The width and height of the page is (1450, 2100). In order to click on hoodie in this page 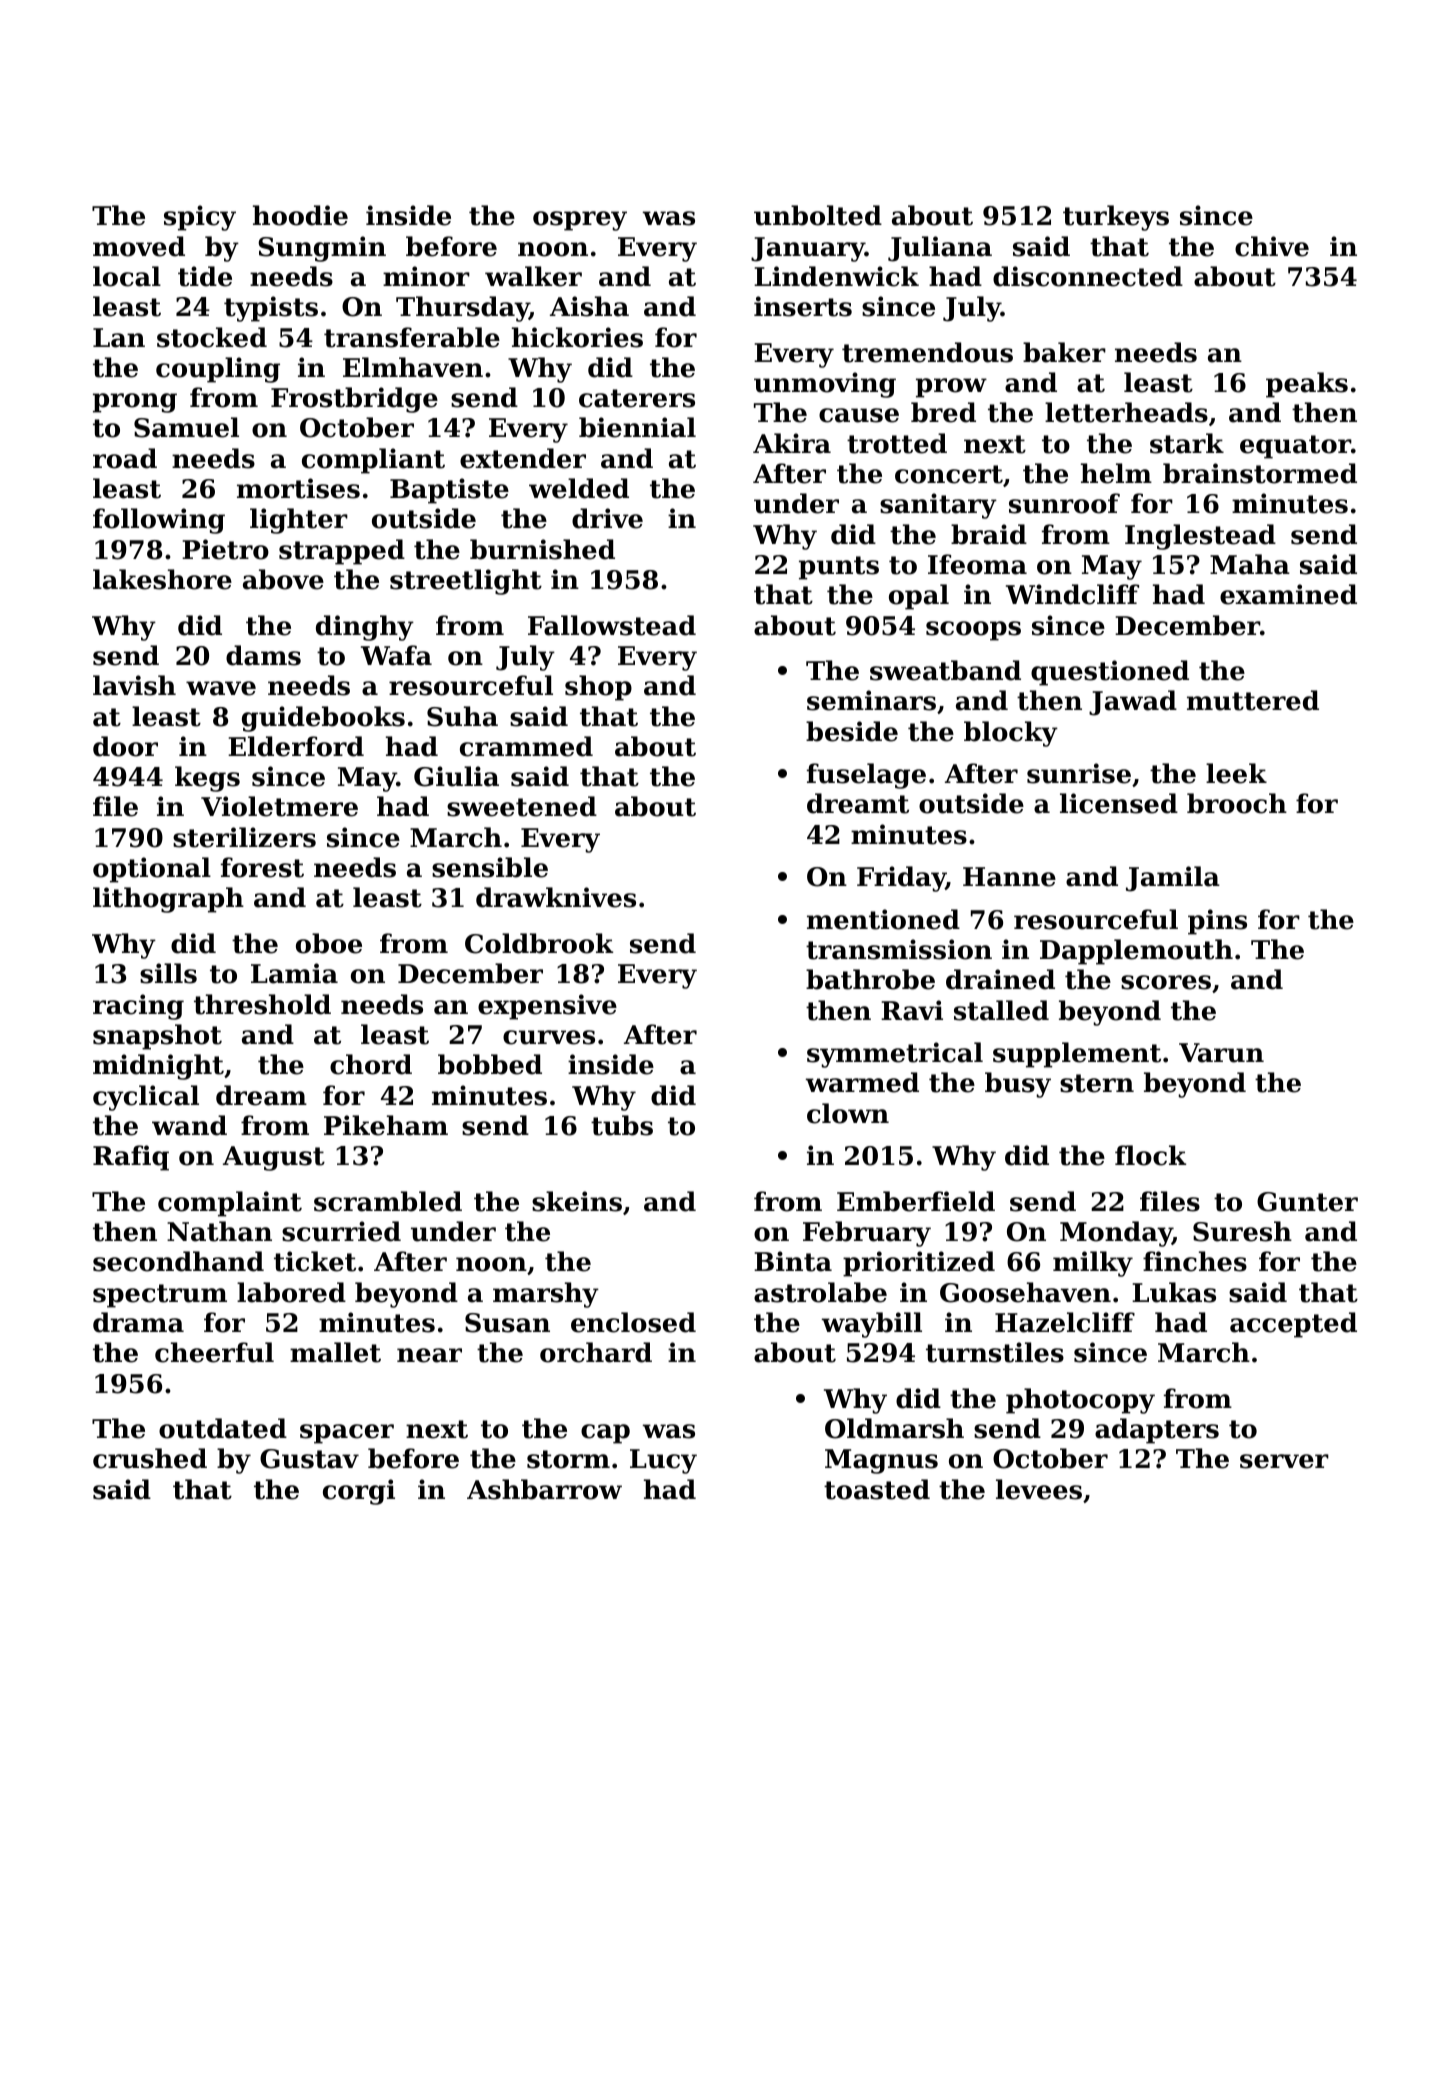, I will do `click(300, 215)`.
